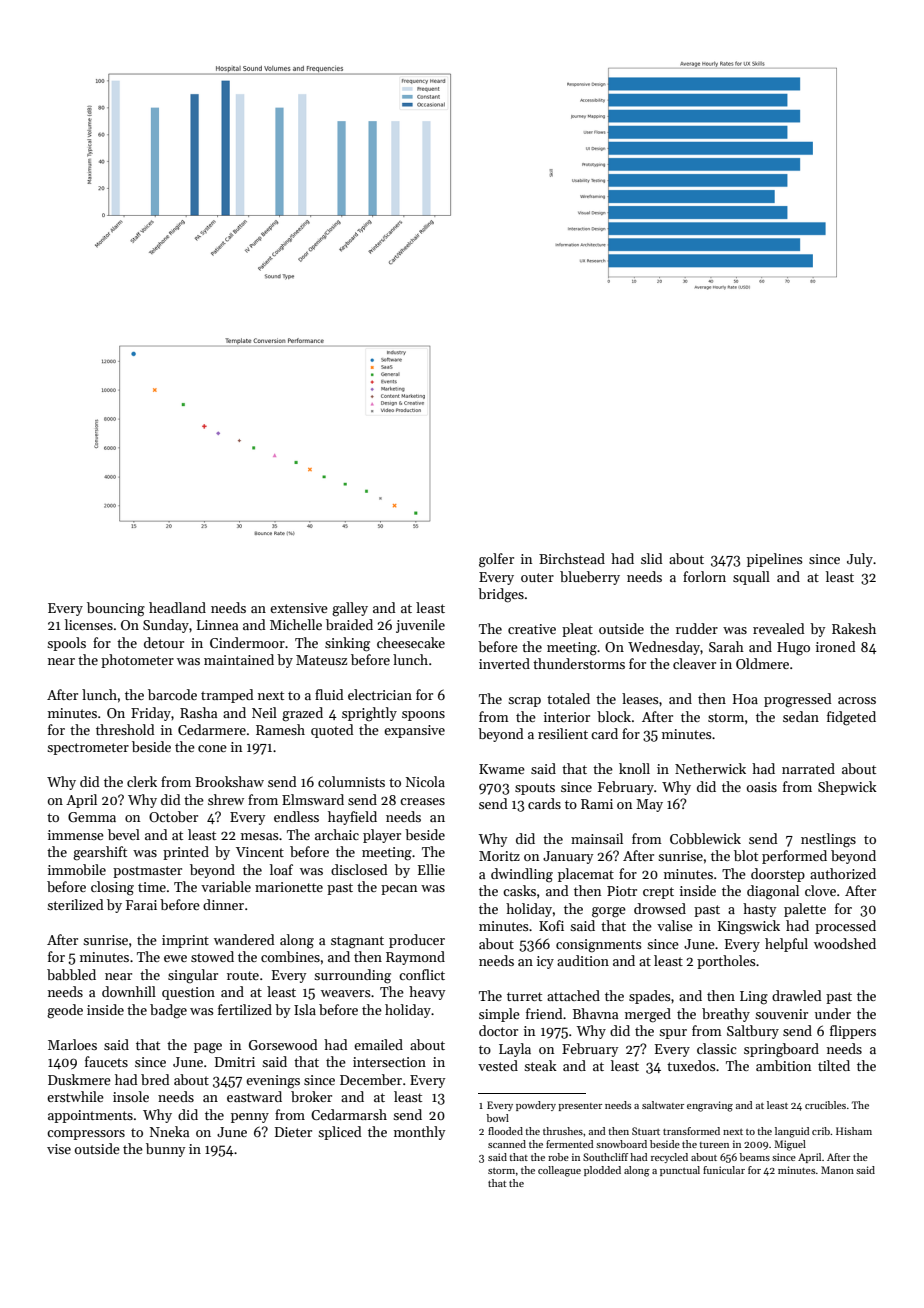 The height and width of the image is (1308, 924). Describe the element at coordinates (142, 781) in the image. I see `clerk` at that location.
